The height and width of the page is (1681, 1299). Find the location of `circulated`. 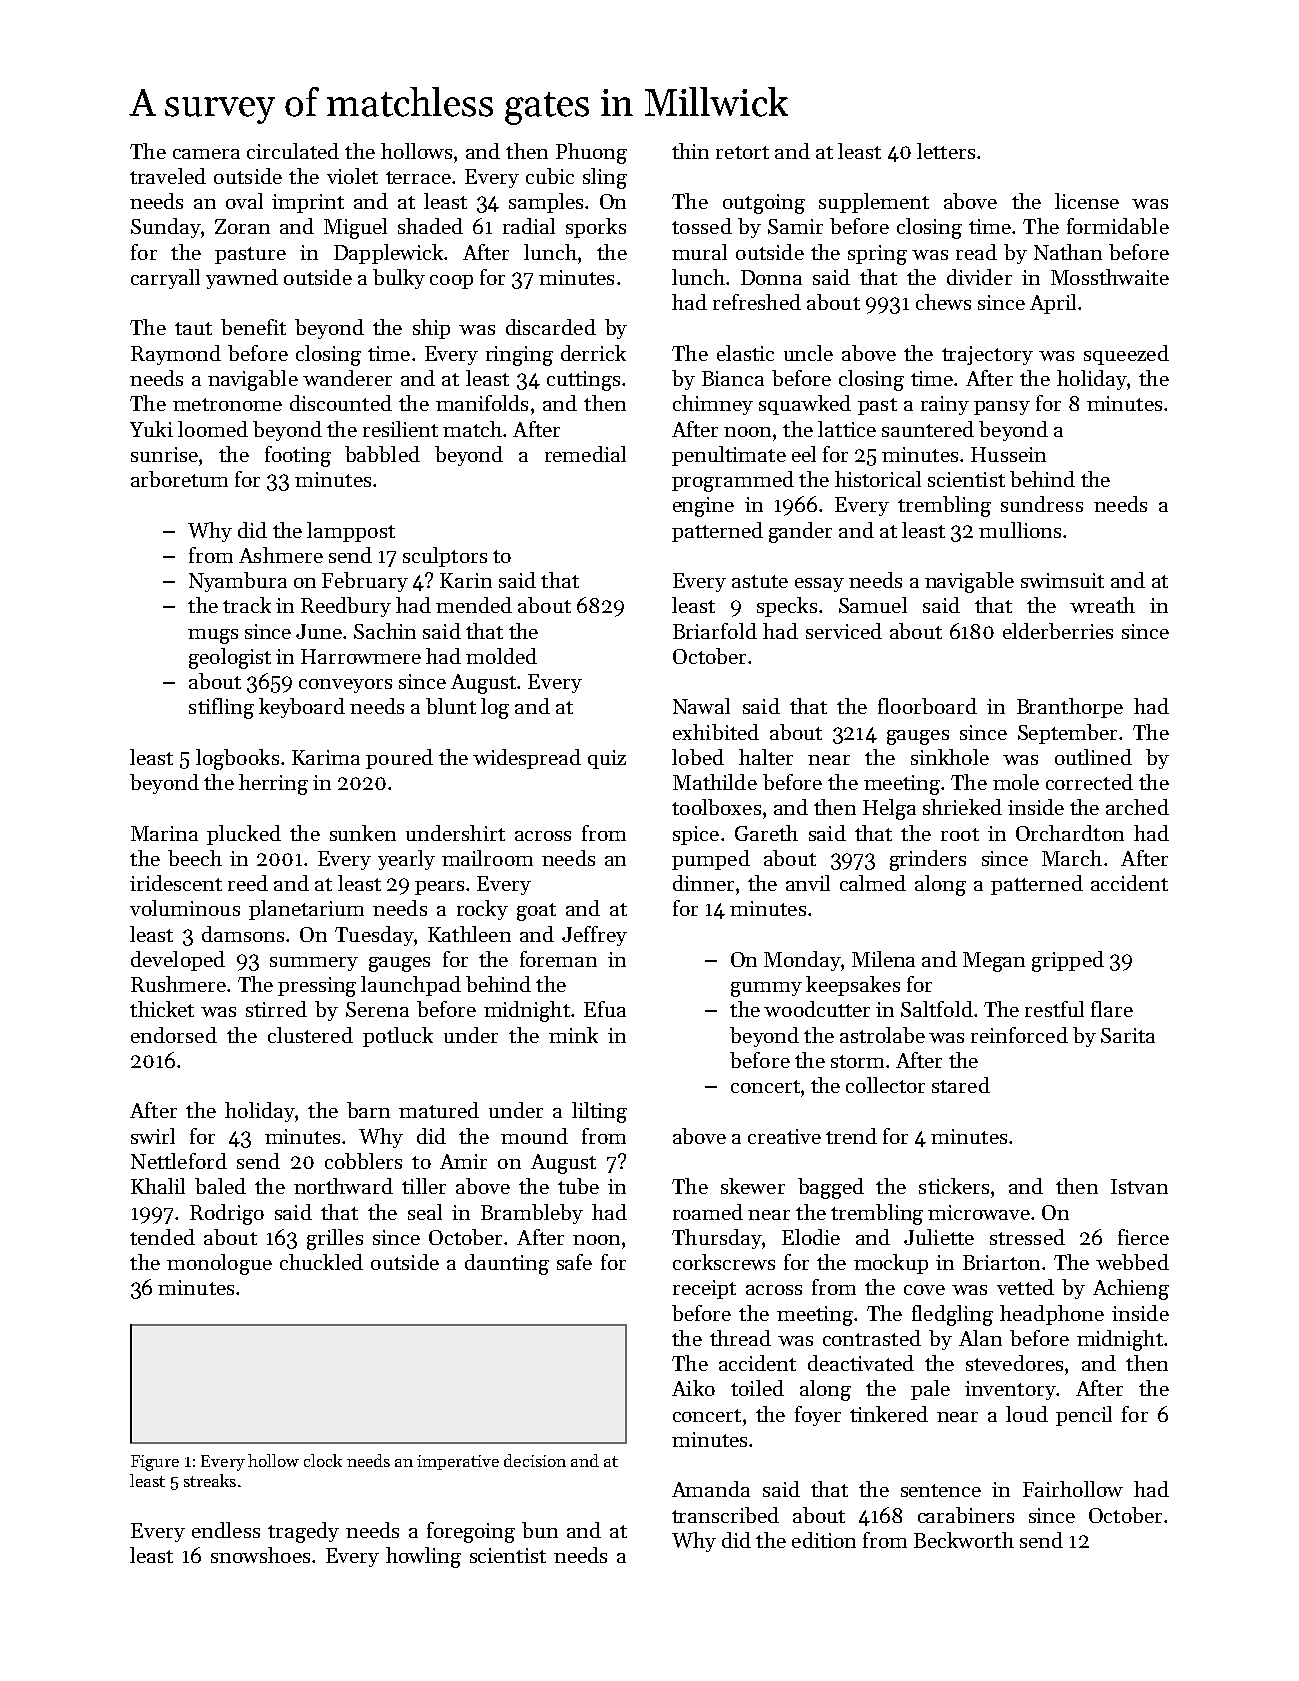

circulated is located at coordinates (293, 151).
